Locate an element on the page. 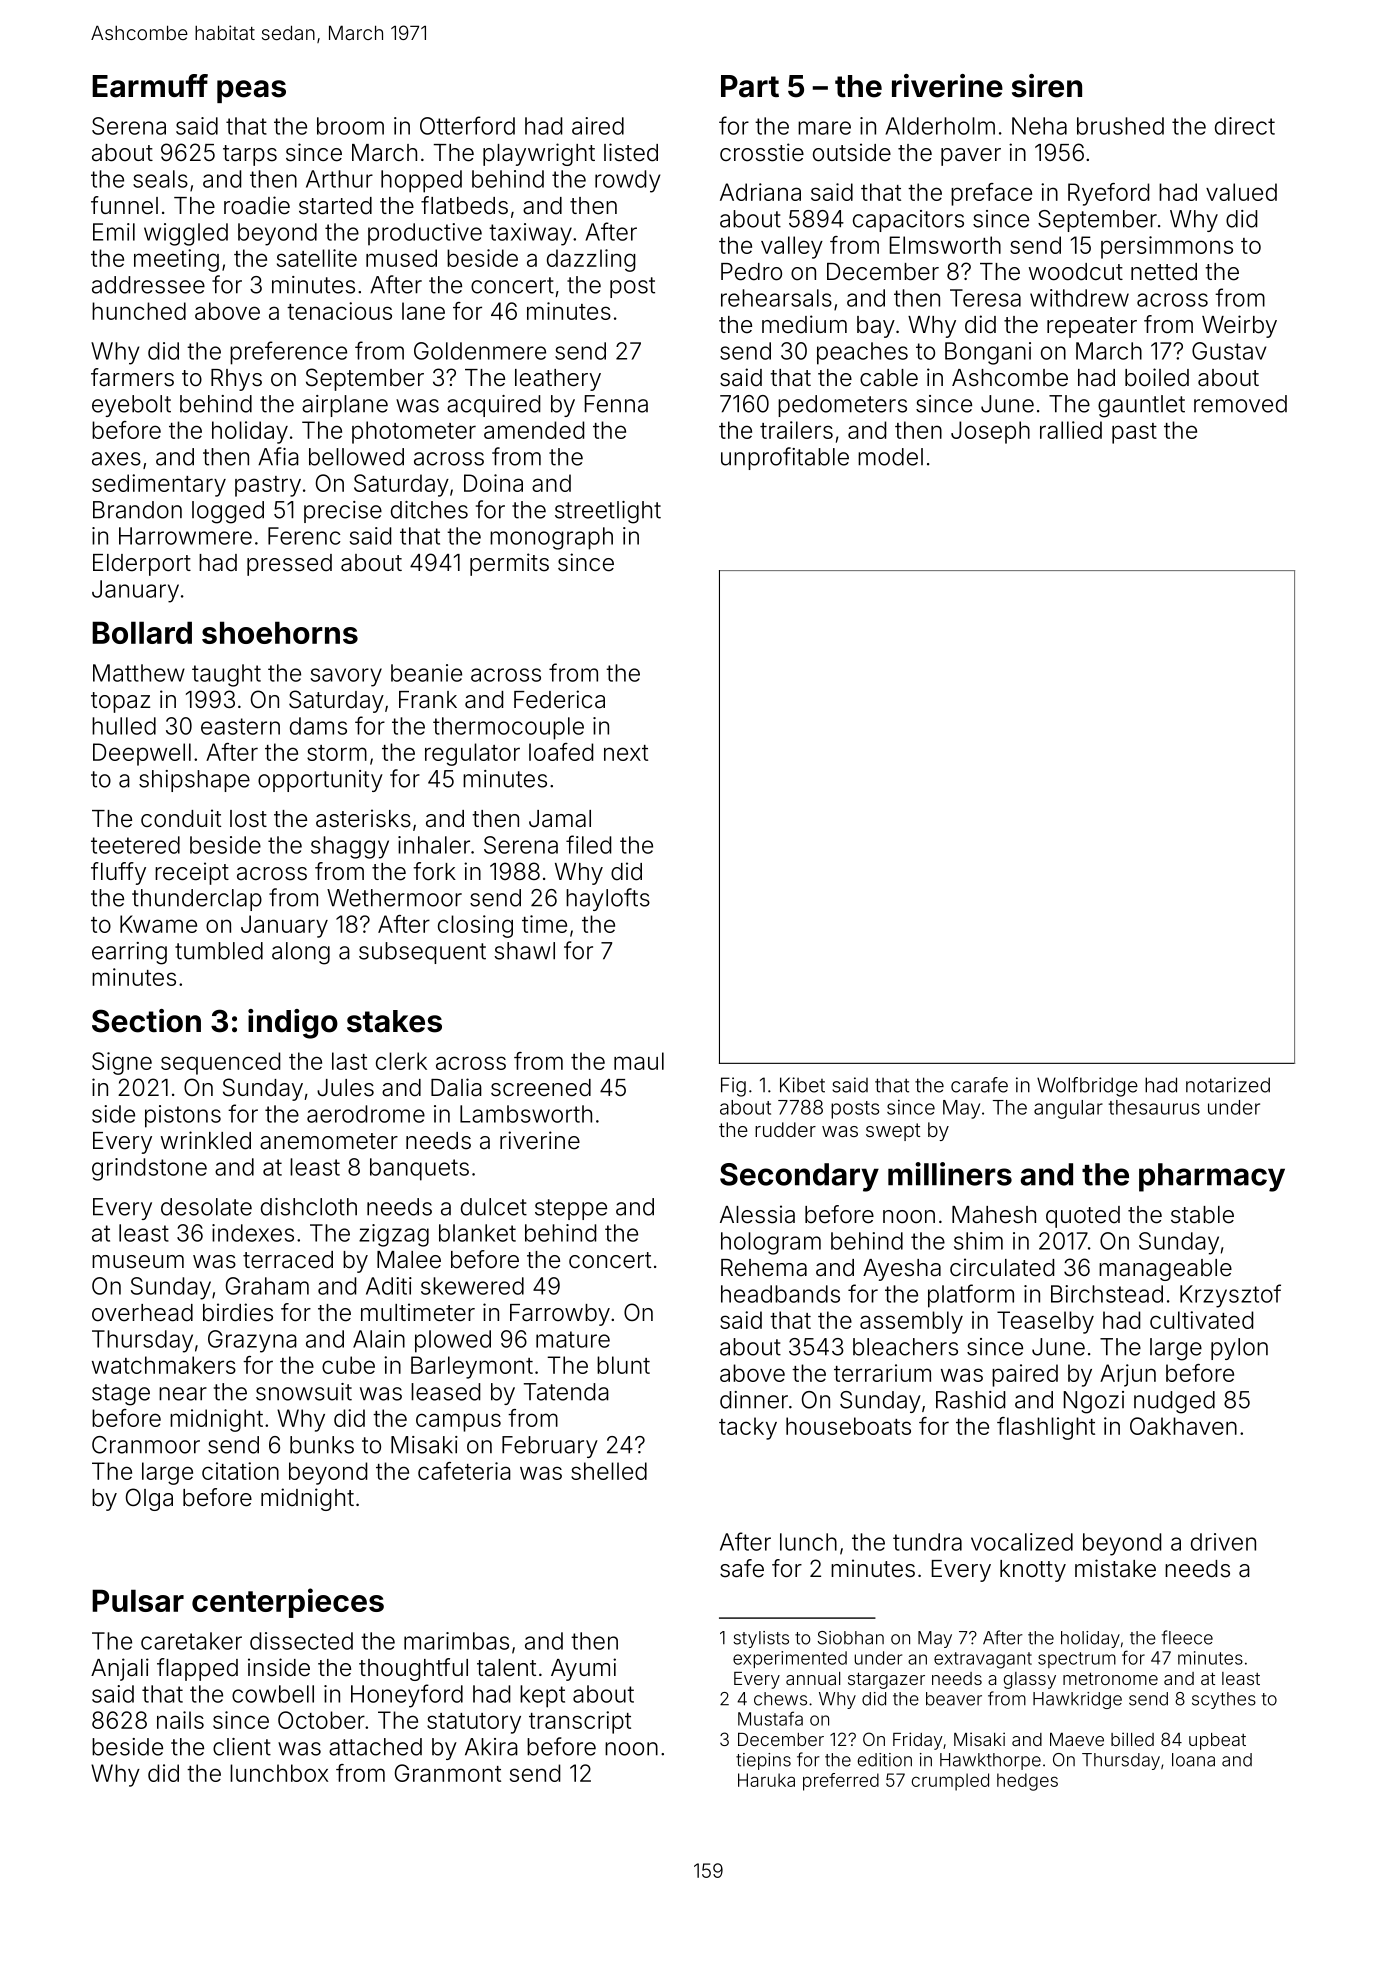 The image size is (1386, 1969). notarized is located at coordinates (1228, 1085).
